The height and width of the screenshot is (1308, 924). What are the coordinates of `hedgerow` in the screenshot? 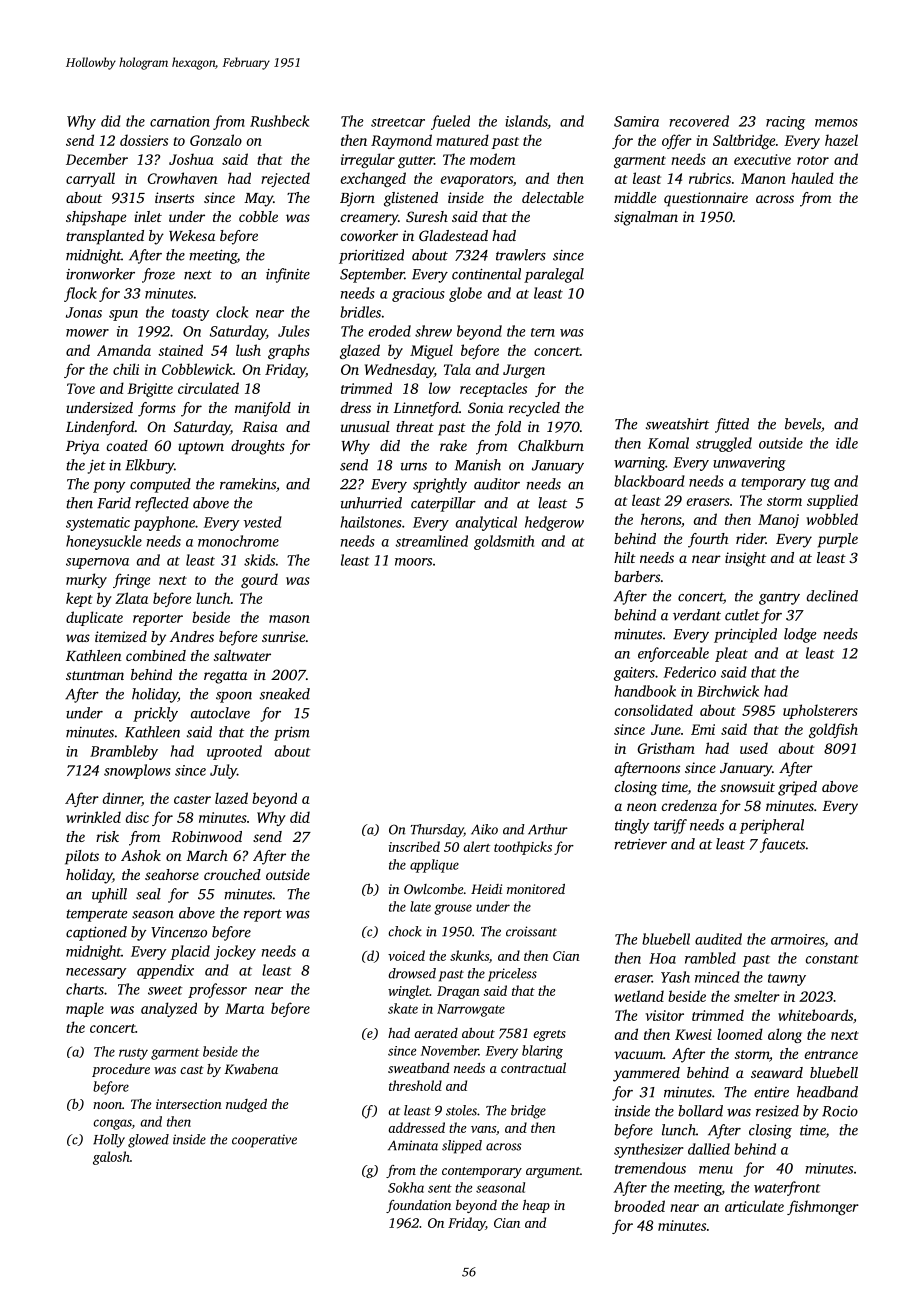 It's located at (554, 523).
